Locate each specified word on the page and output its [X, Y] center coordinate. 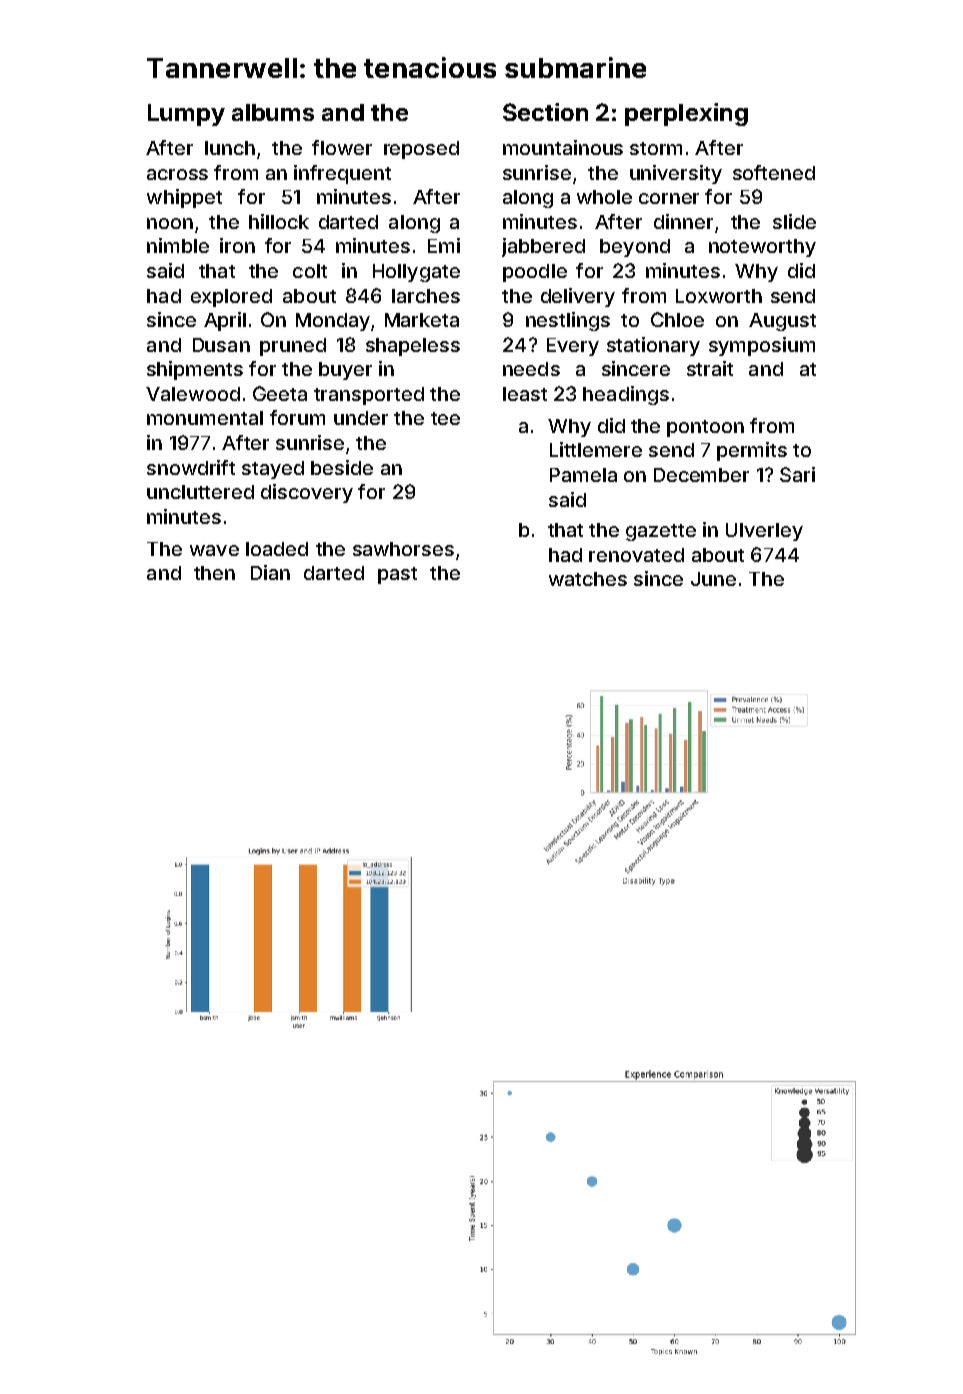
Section [545, 112]
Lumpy [186, 115]
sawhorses [403, 549]
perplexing [686, 114]
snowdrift [191, 467]
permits [752, 451]
